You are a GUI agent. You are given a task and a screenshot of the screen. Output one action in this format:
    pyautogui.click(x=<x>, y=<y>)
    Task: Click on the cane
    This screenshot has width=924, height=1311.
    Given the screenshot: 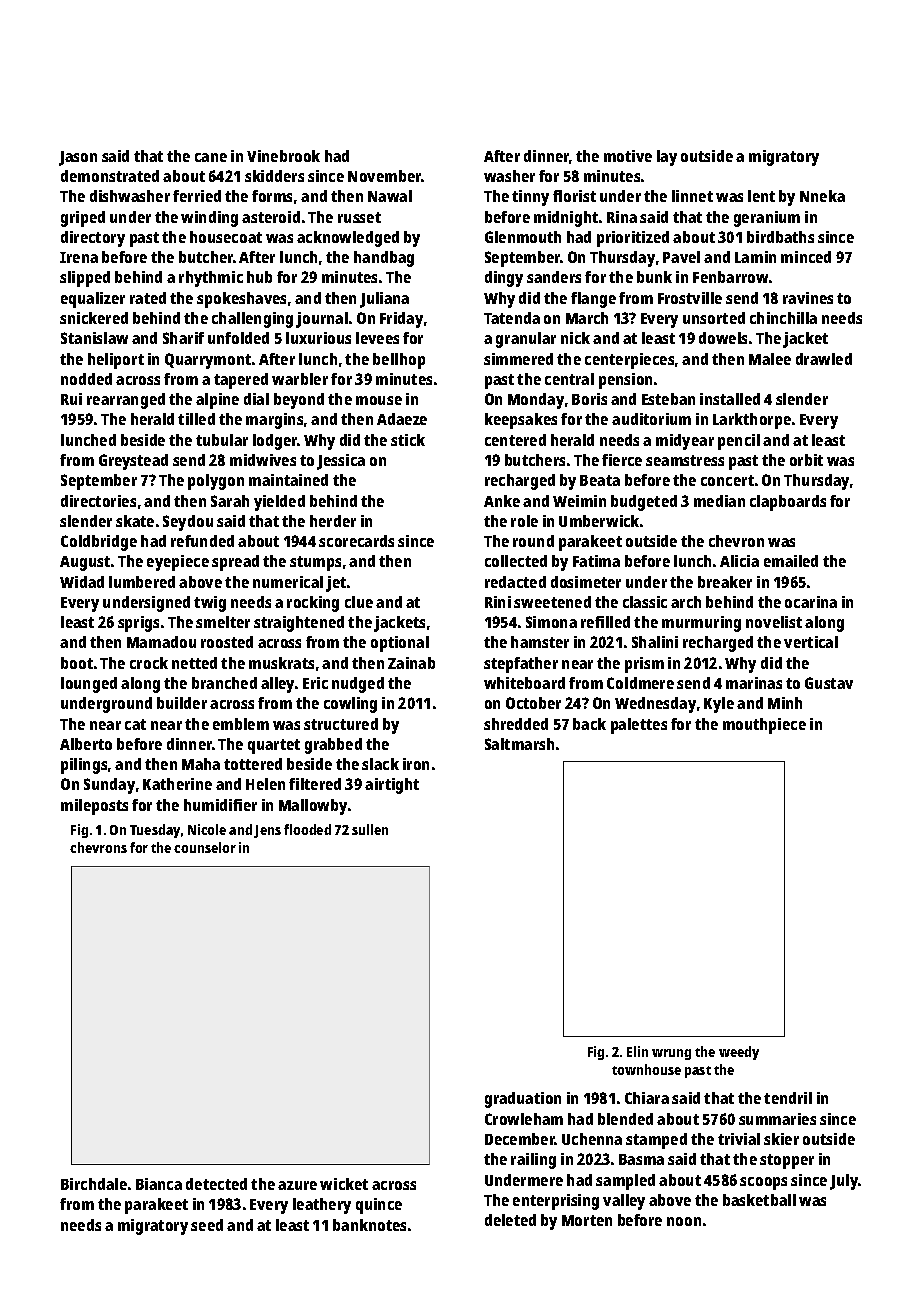 What is the action you would take?
    pyautogui.click(x=211, y=157)
